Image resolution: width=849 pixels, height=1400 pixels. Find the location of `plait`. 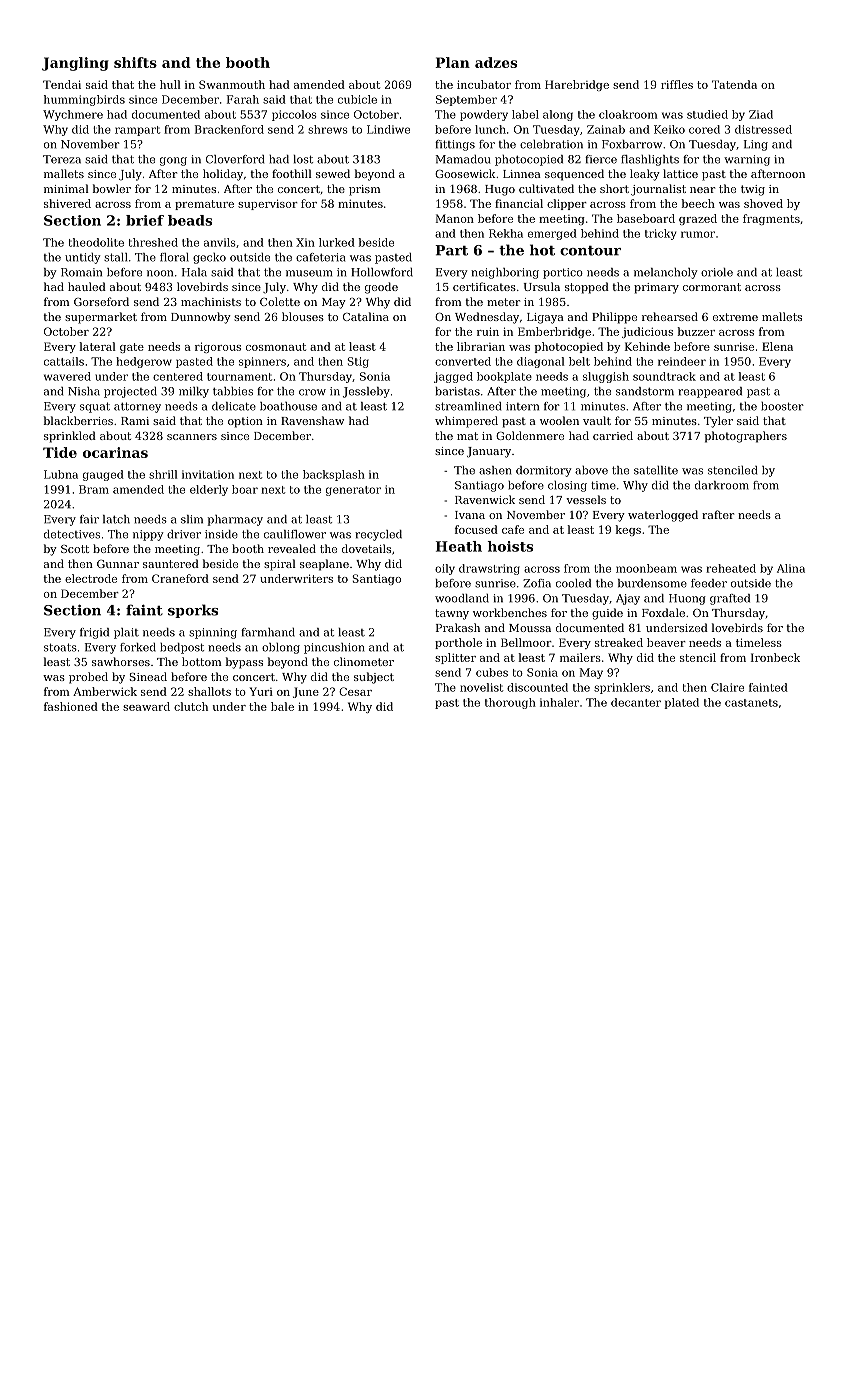

plait is located at coordinates (126, 633).
